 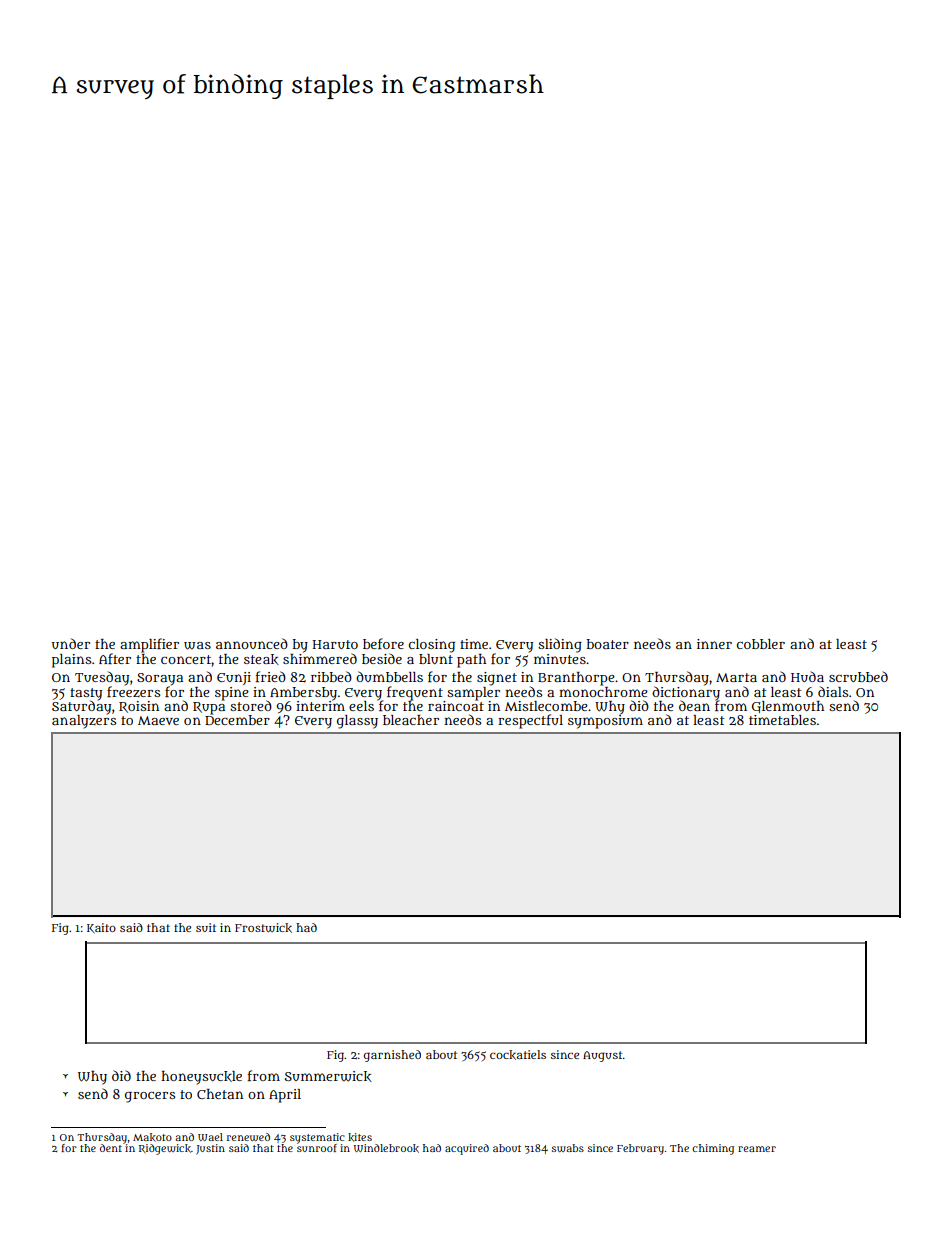 What do you see at coordinates (530, 721) in the screenshot?
I see `respectful` at bounding box center [530, 721].
